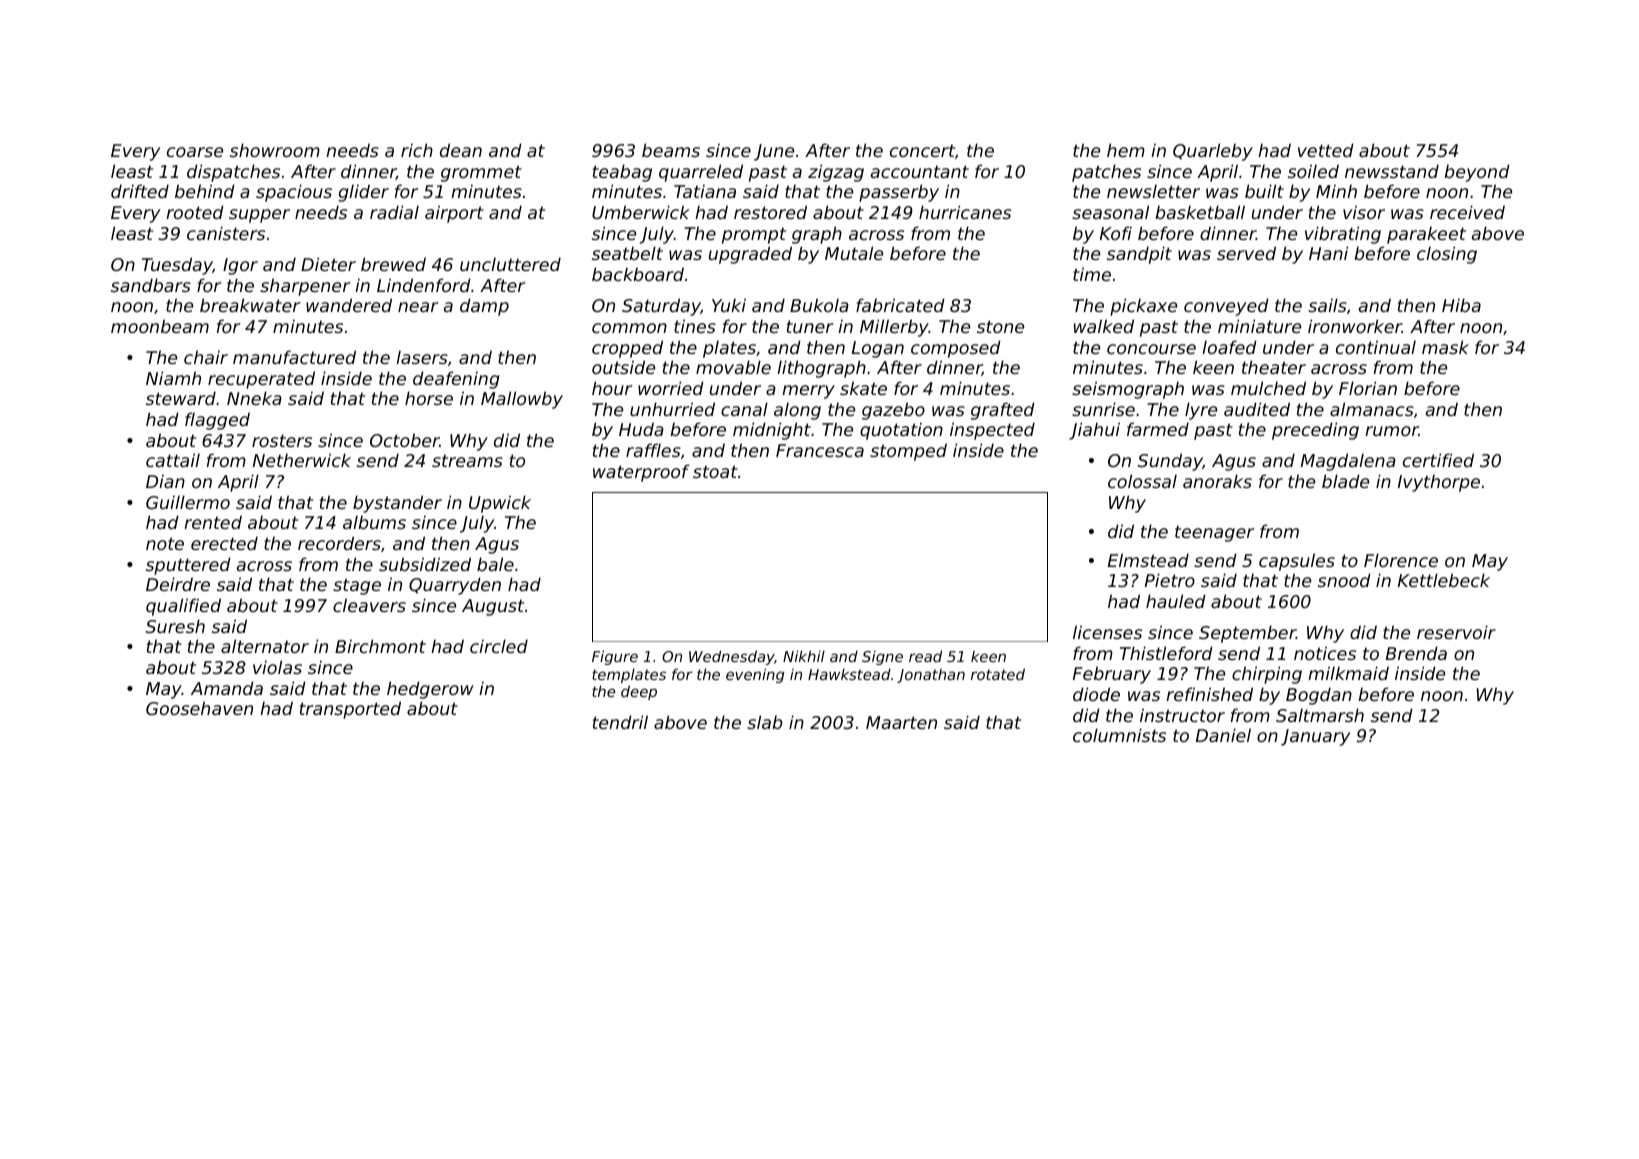  Describe the element at coordinates (922, 150) in the screenshot. I see `concert` at that location.
